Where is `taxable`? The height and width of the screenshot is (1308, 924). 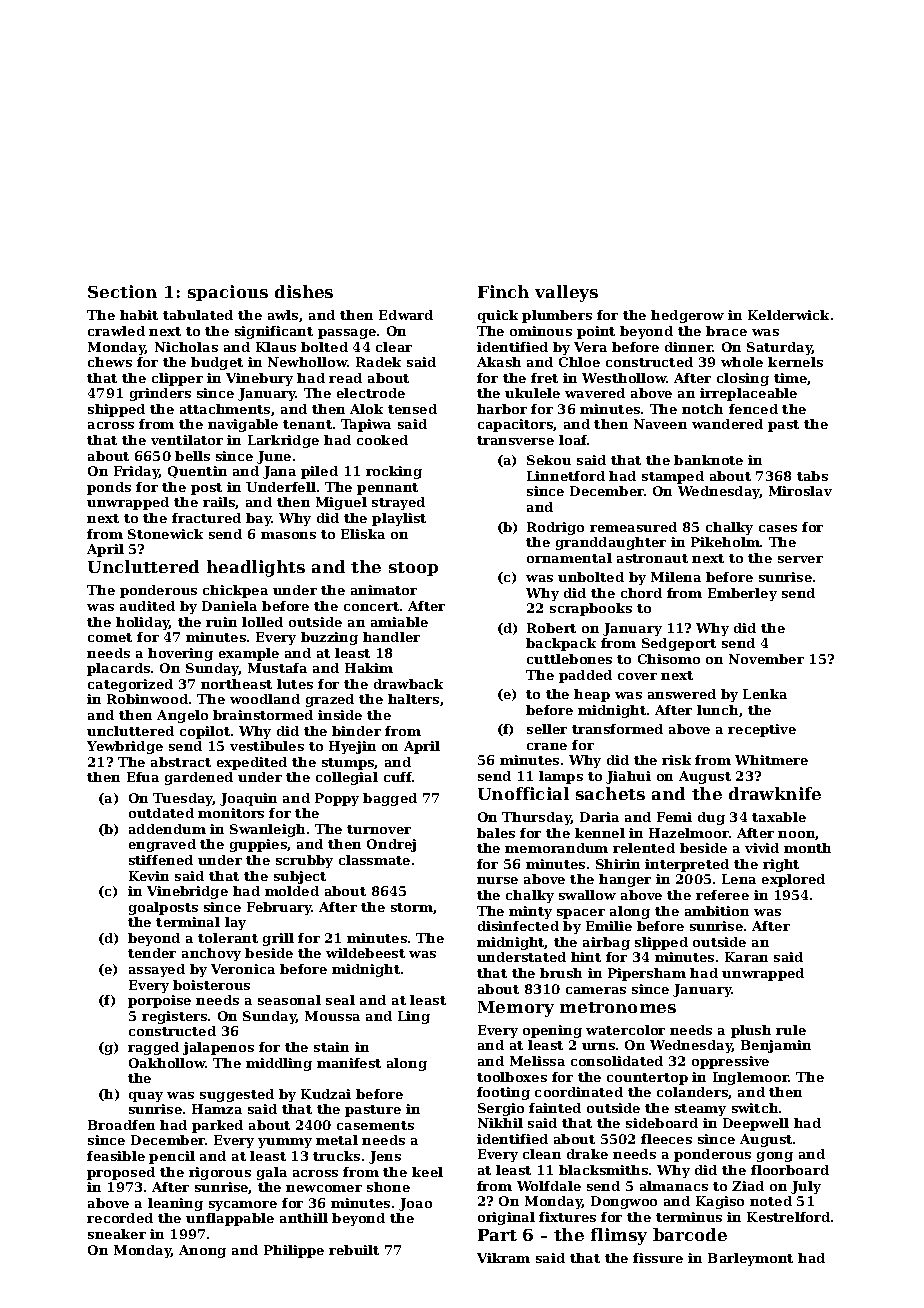 taxable is located at coordinates (779, 817).
